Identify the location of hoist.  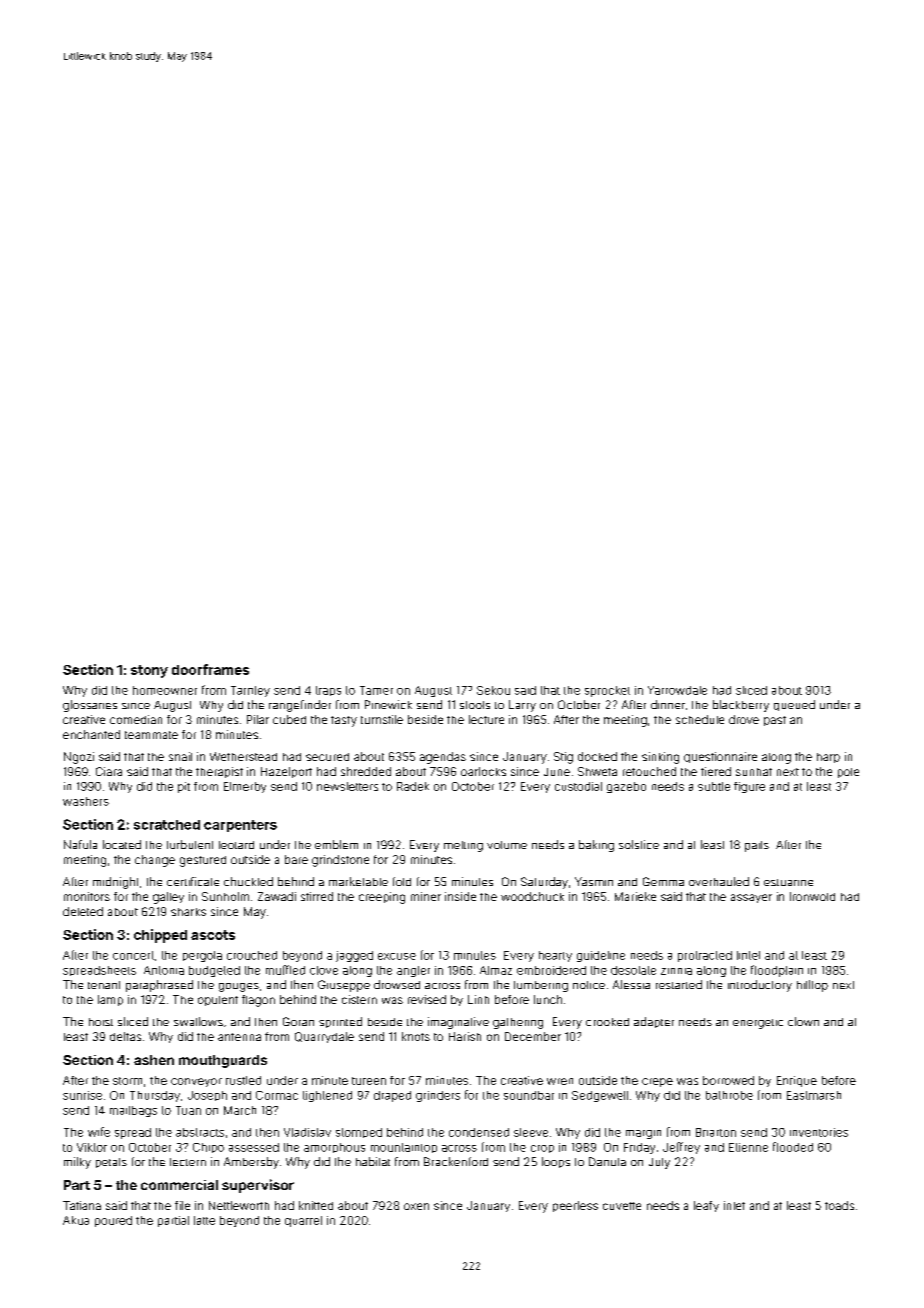
(101, 1022).
